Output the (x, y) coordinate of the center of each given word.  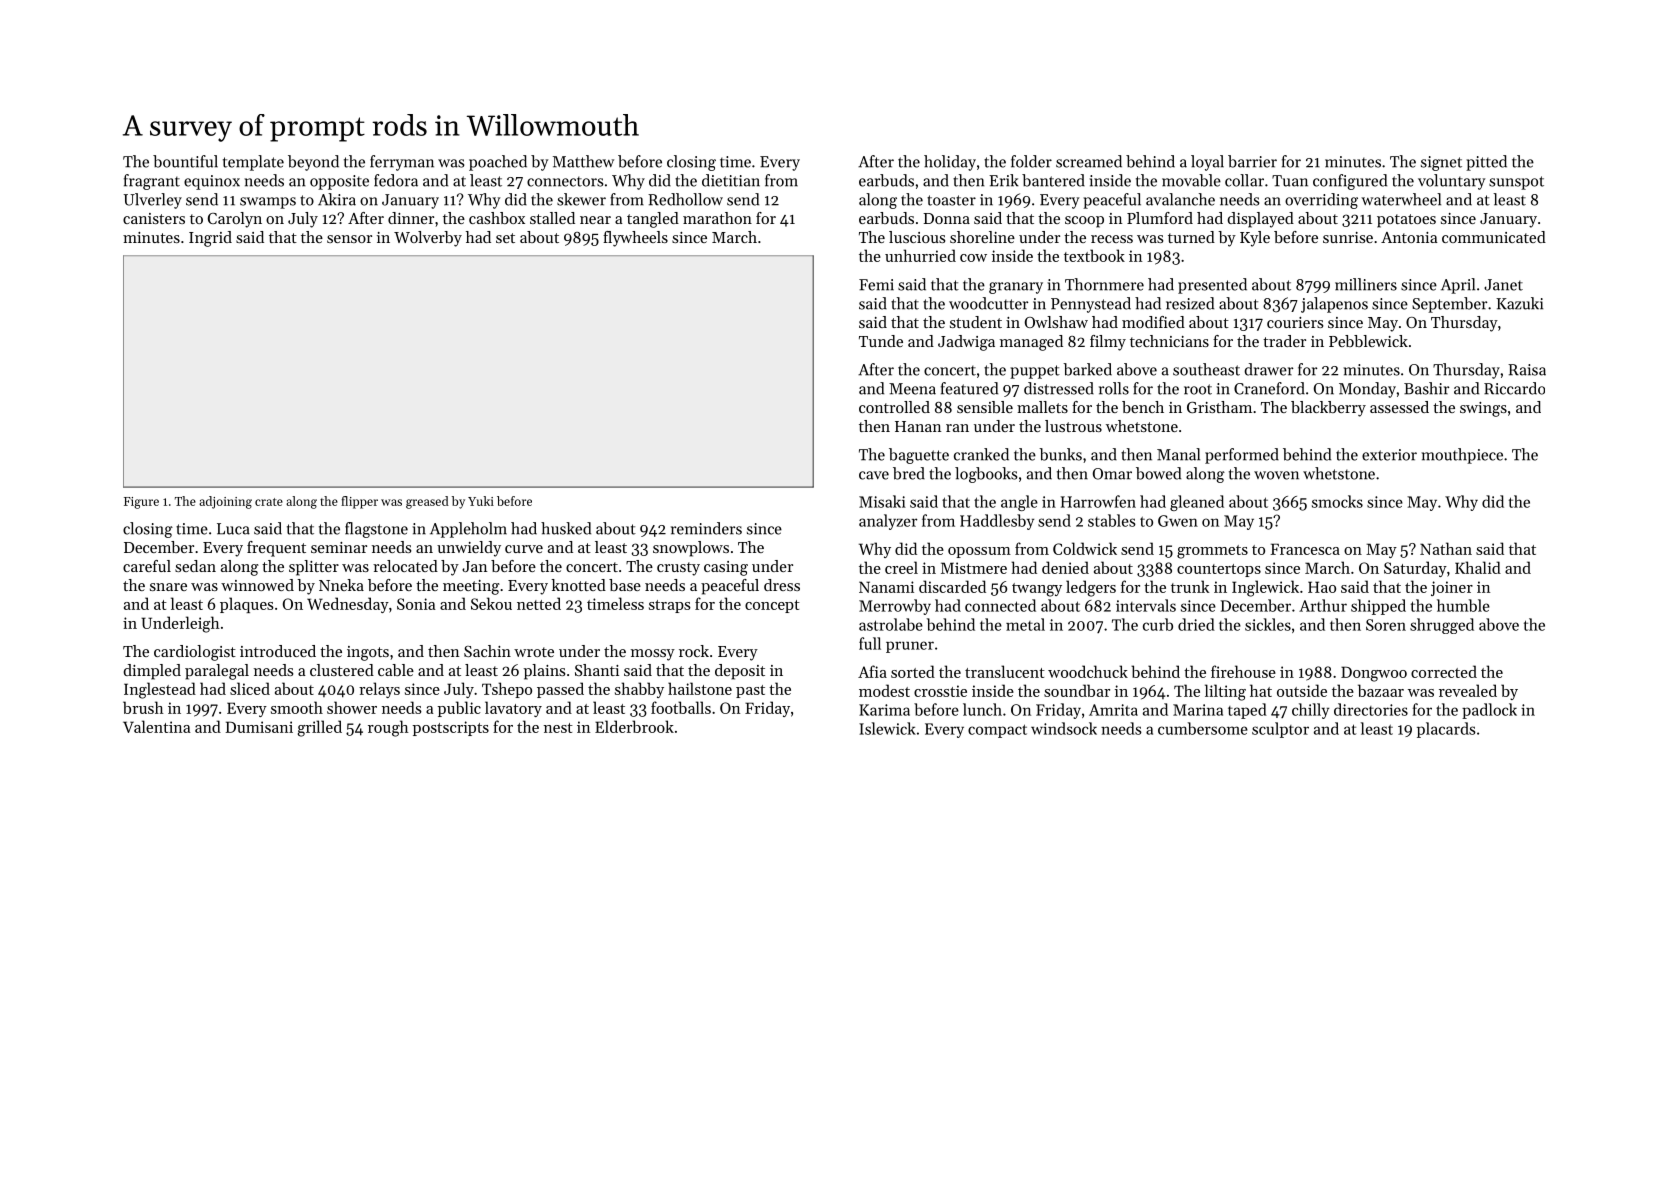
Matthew (583, 161)
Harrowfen (1098, 501)
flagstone (376, 530)
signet (1441, 163)
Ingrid (210, 239)
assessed (1399, 407)
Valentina (157, 726)
